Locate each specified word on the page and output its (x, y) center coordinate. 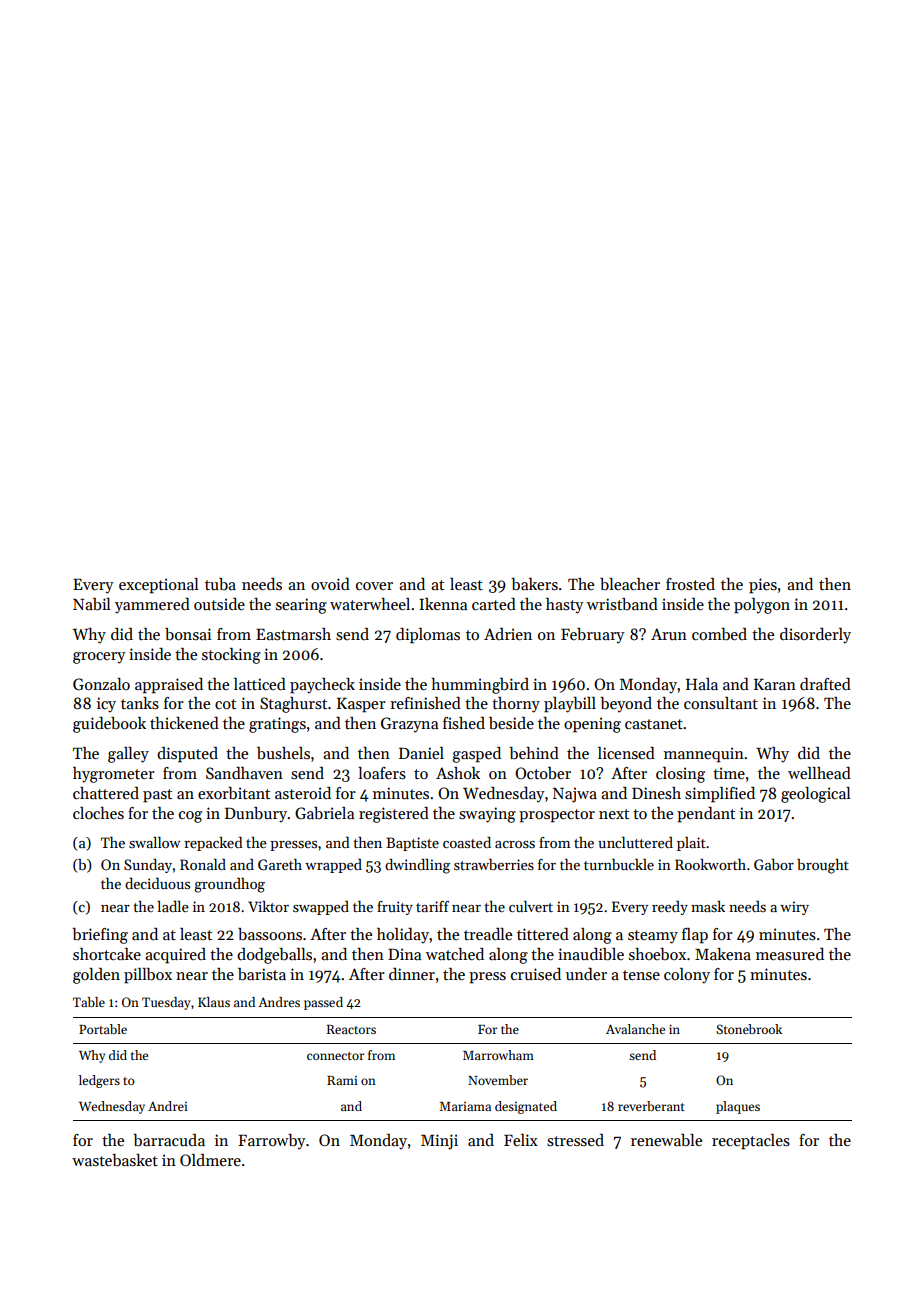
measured (790, 954)
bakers (534, 584)
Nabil (92, 604)
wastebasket (115, 1160)
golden (96, 976)
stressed (575, 1140)
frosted (690, 584)
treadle (488, 934)
